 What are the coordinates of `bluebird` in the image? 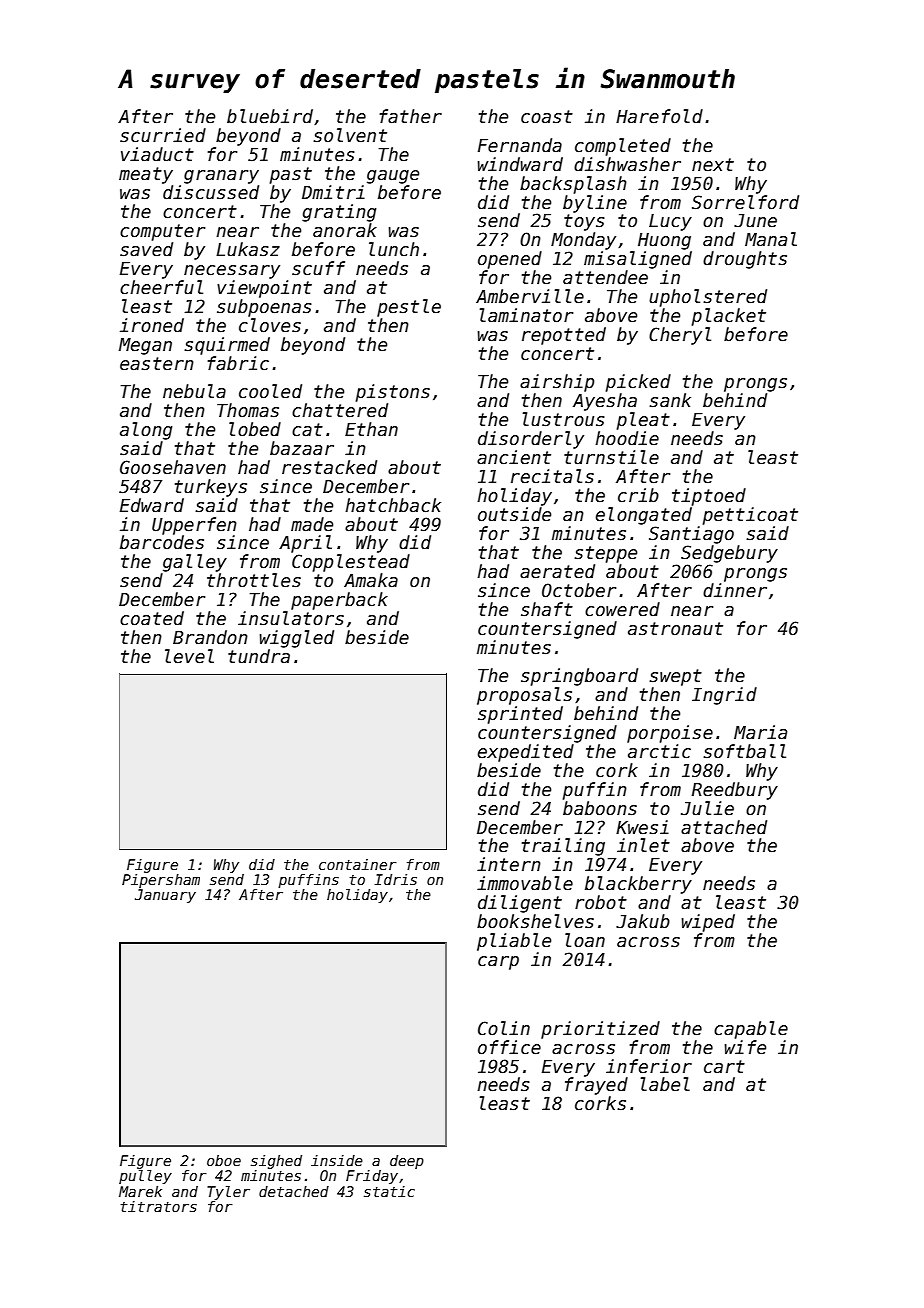 It's located at (270, 116).
